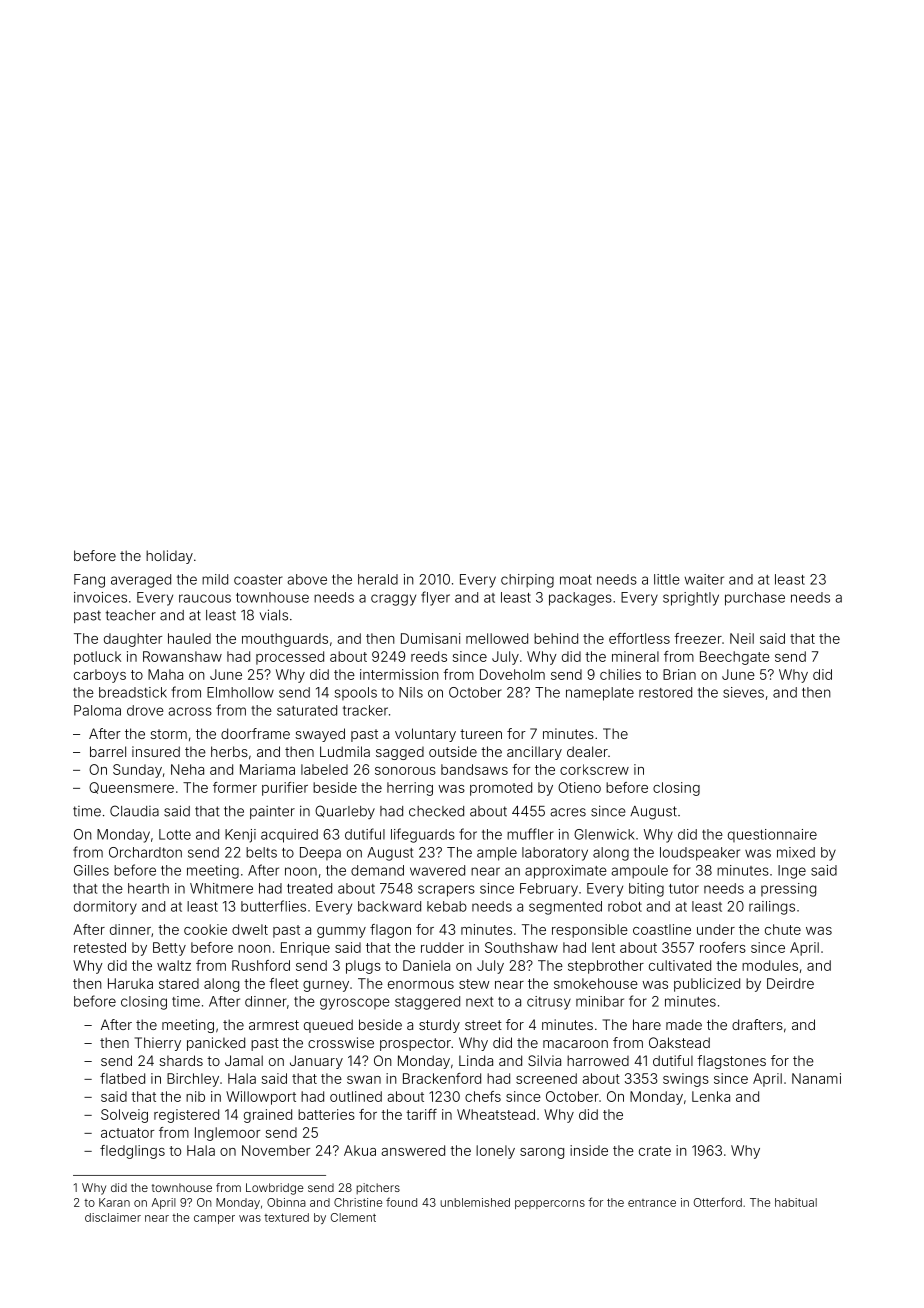 The width and height of the document is (924, 1308). What do you see at coordinates (521, 947) in the document?
I see `Southshaw` at bounding box center [521, 947].
